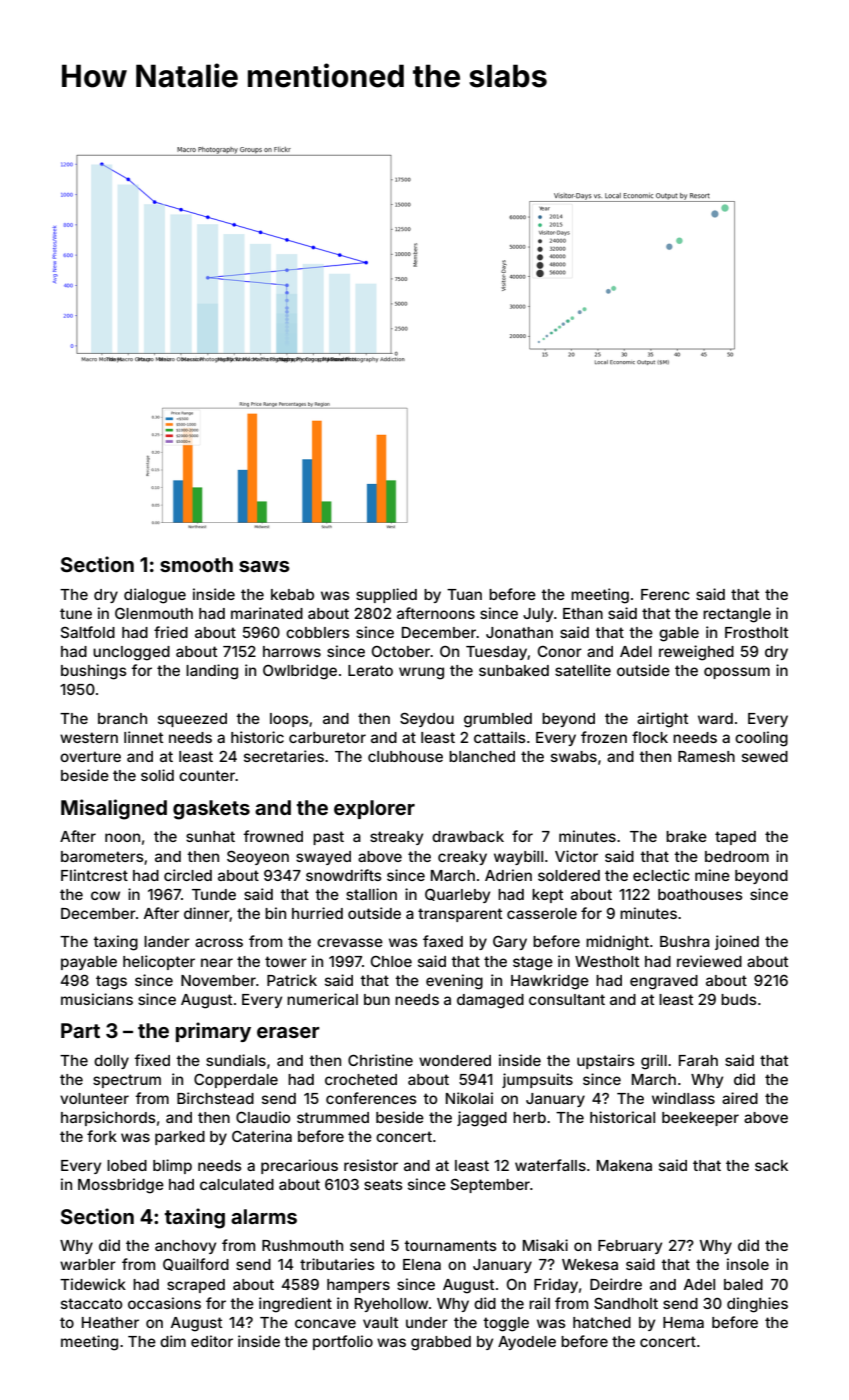 This page has height=1400, width=849. What do you see at coordinates (545, 1245) in the page?
I see `Misaki` at bounding box center [545, 1245].
